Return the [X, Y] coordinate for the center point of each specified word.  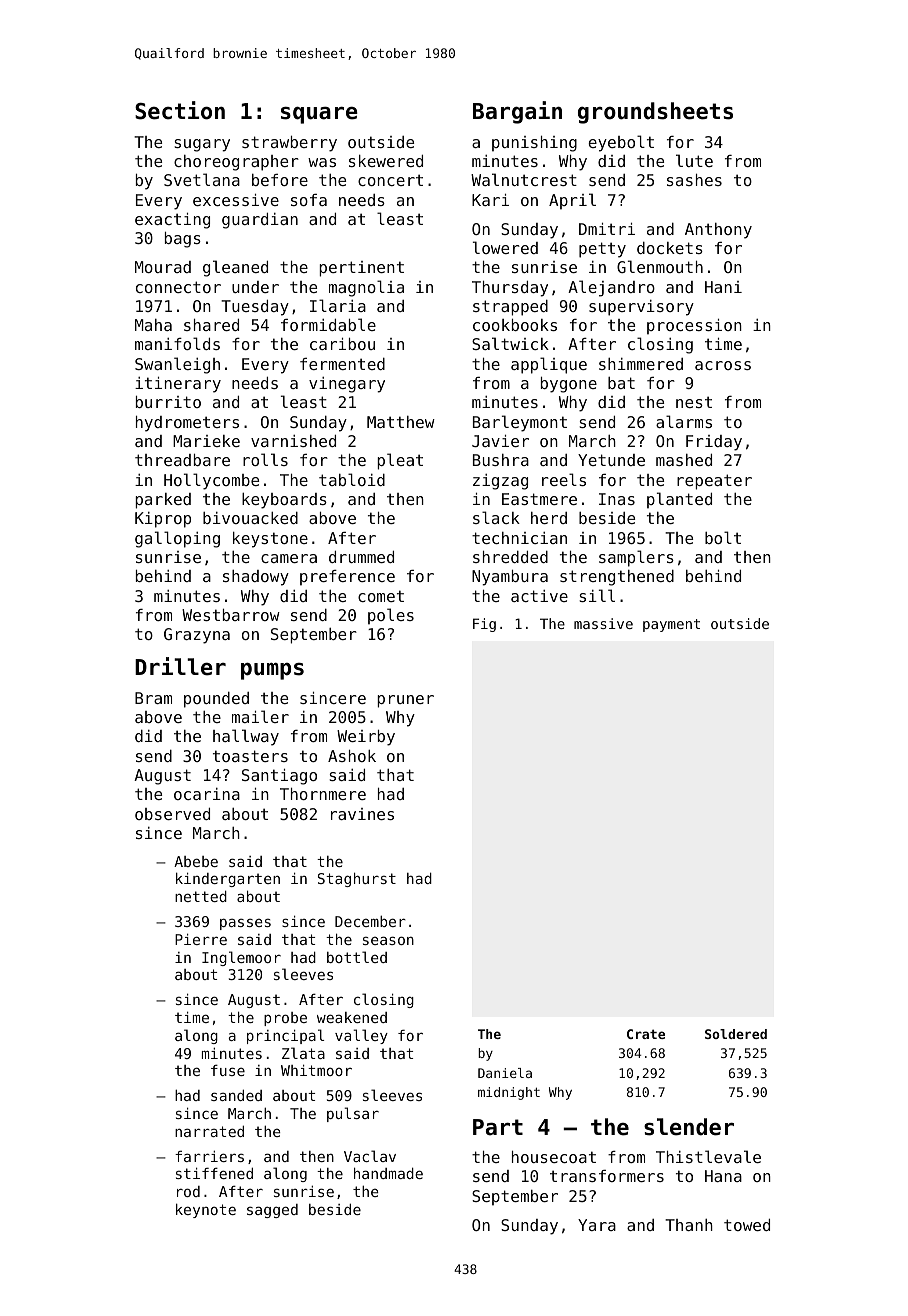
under [255, 287]
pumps [272, 671]
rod [188, 1191]
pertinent [361, 269]
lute [694, 160]
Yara [597, 1225]
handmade [388, 1173]
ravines [362, 814]
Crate [646, 1034]
